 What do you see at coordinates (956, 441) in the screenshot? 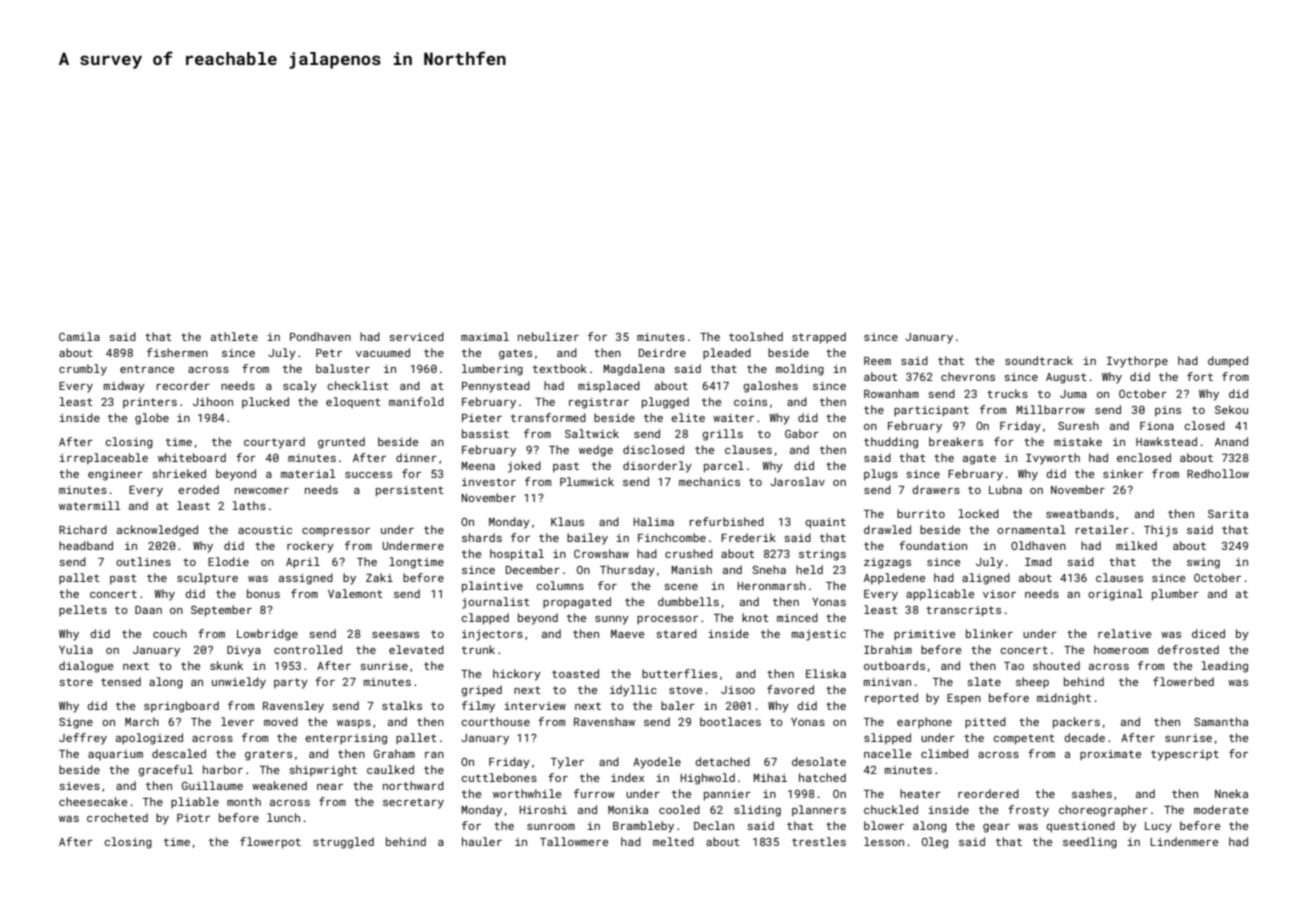
I see `breakers` at bounding box center [956, 441].
